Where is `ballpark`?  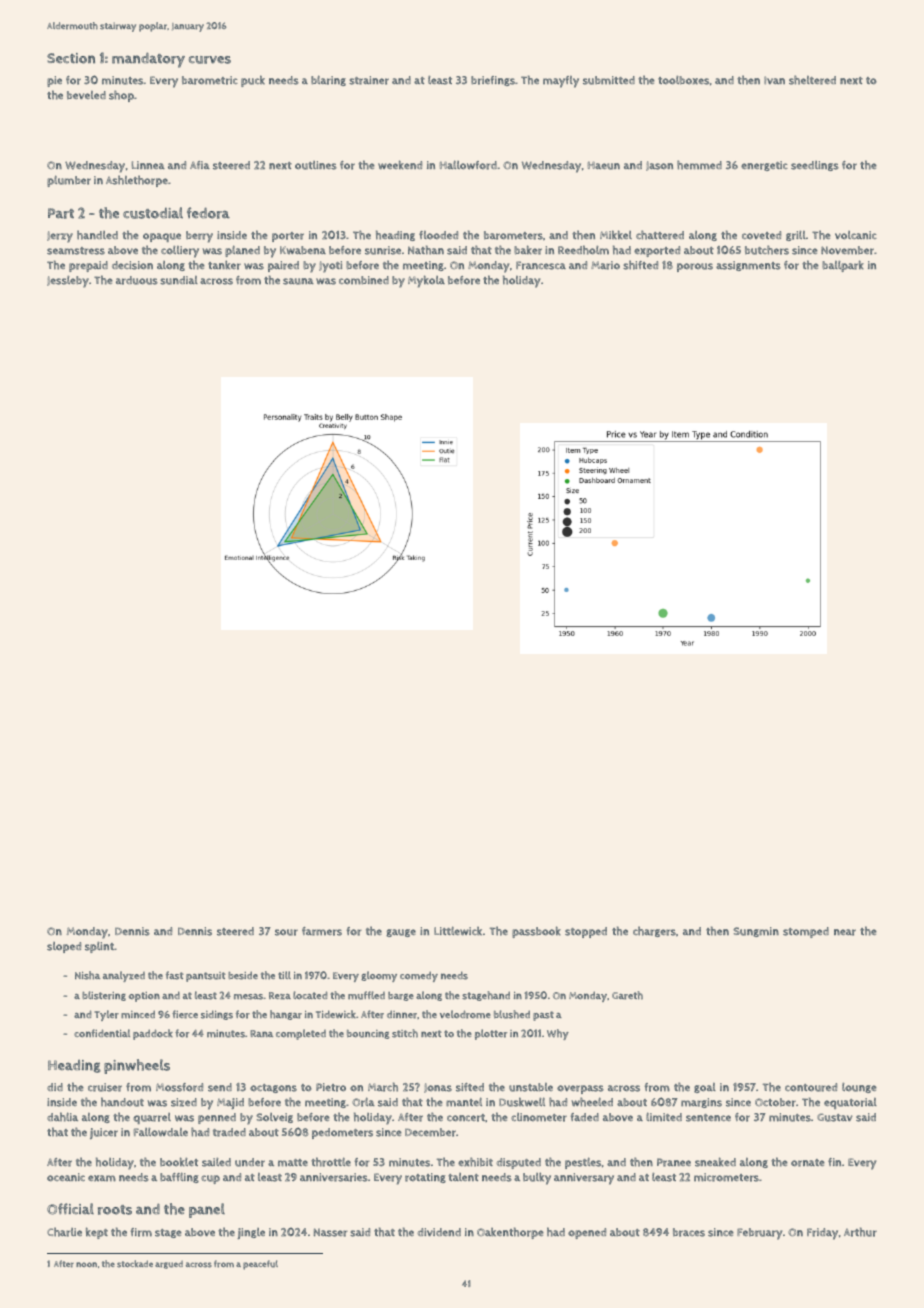 ballpark is located at coordinates (843, 266).
